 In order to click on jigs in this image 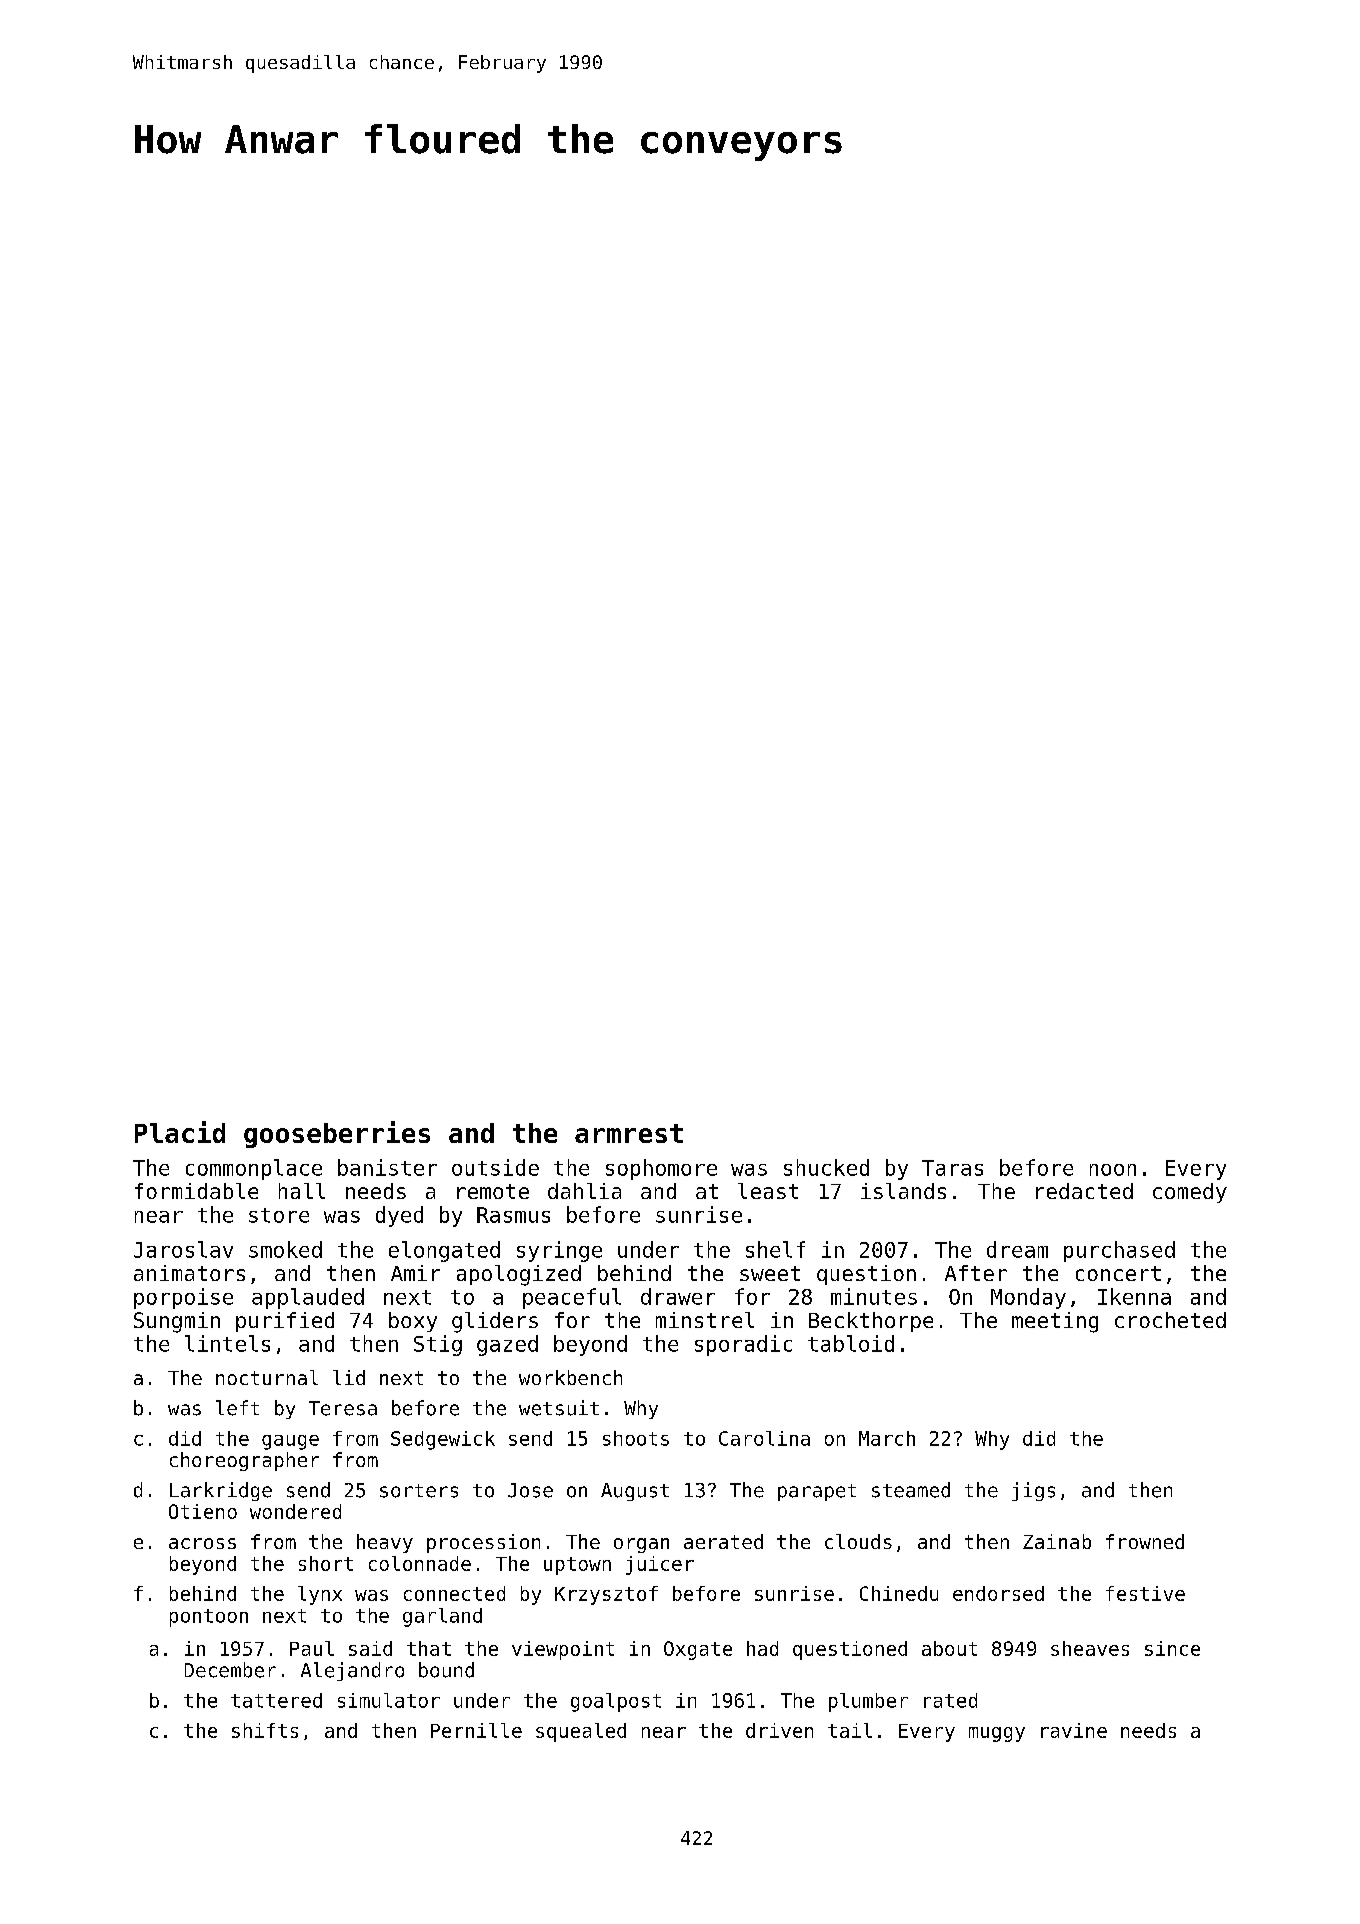, I will do `click(1033, 1491)`.
